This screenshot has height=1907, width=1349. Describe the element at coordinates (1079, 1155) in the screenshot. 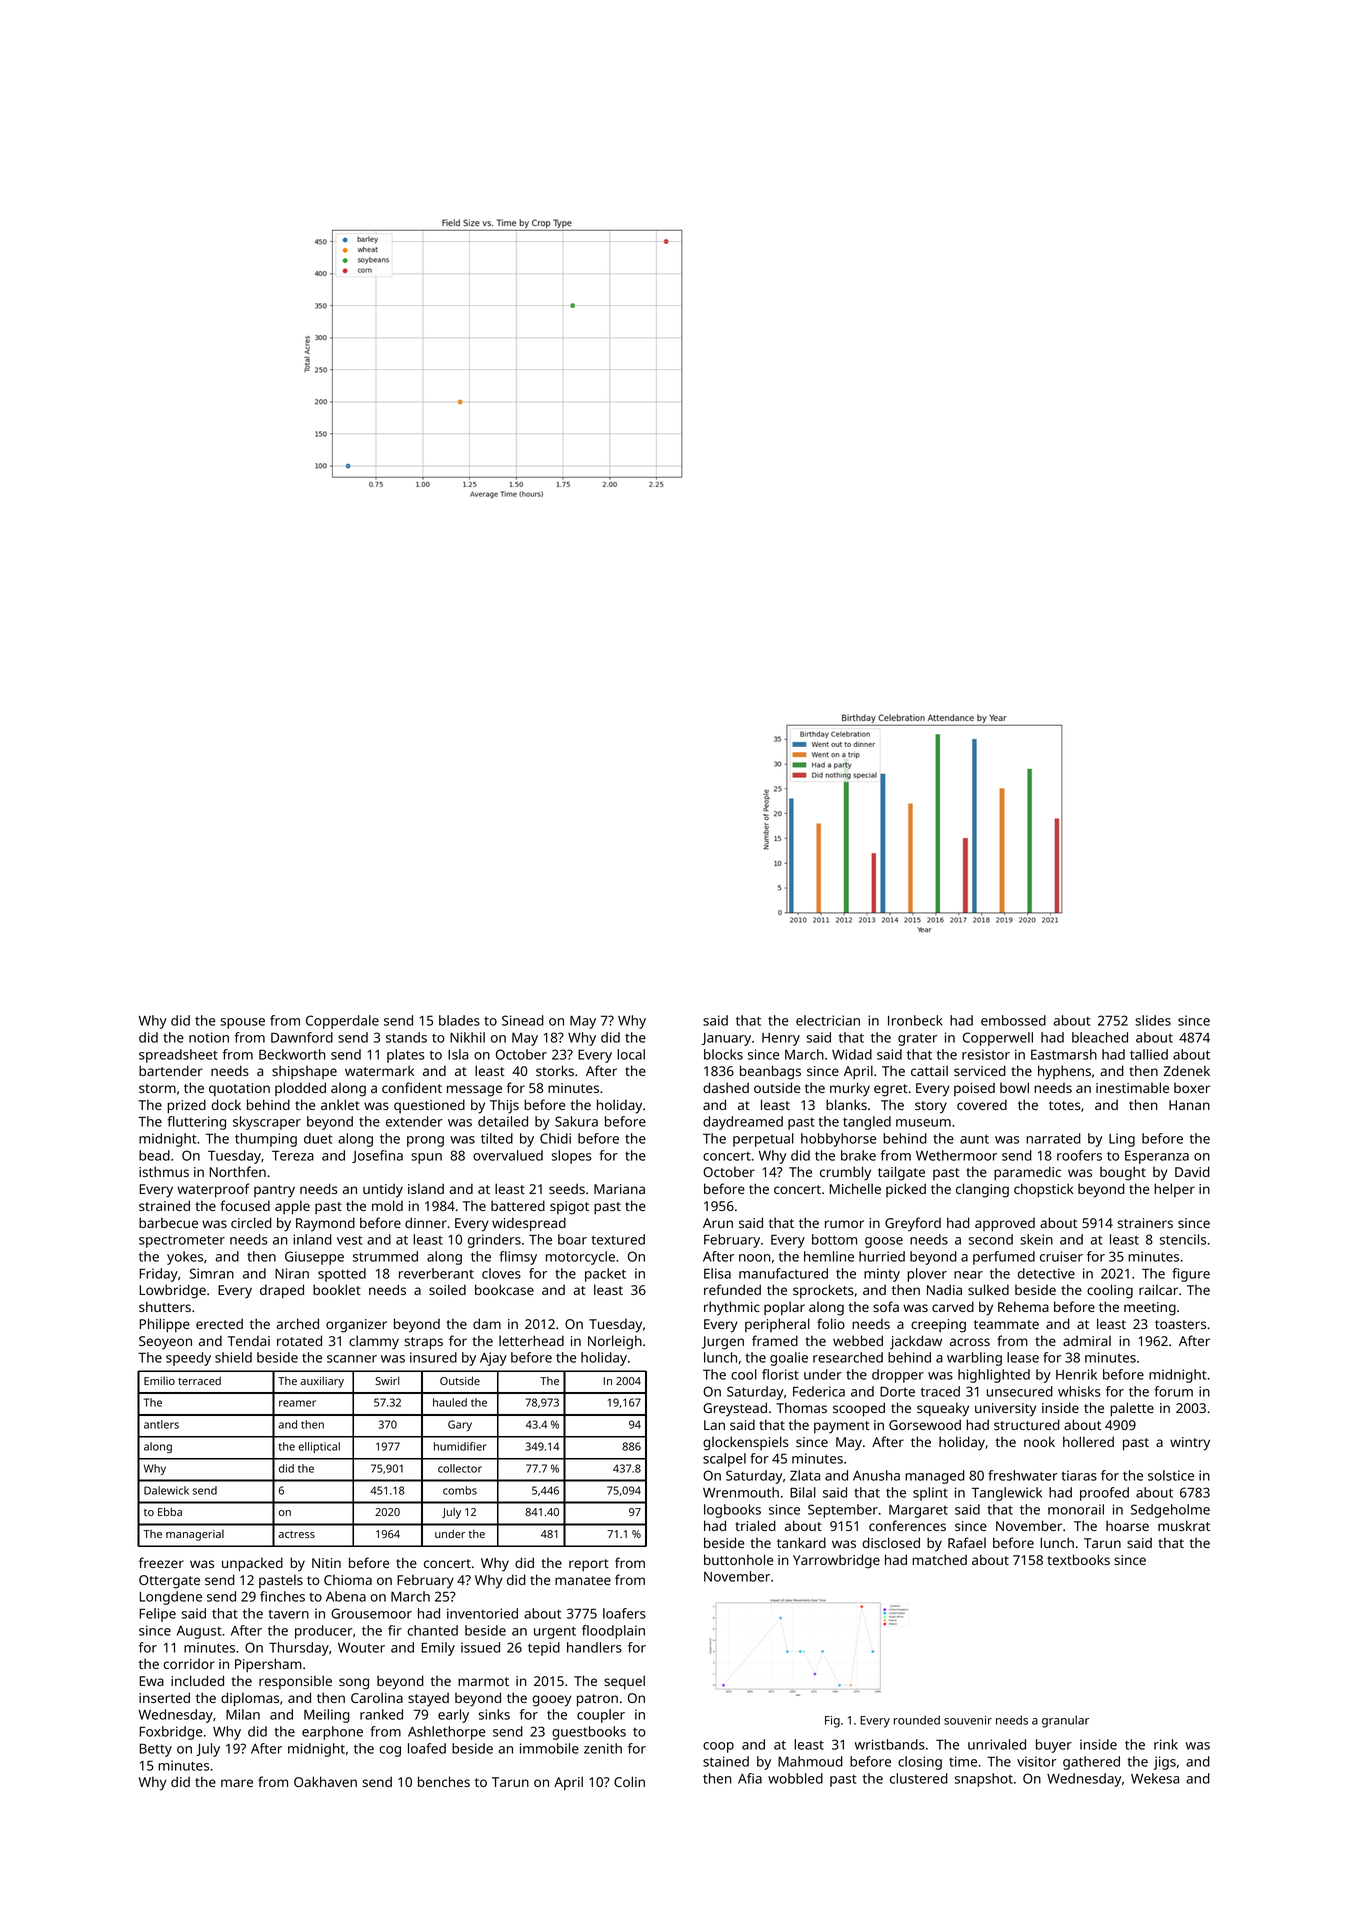

I see `roofers` at that location.
